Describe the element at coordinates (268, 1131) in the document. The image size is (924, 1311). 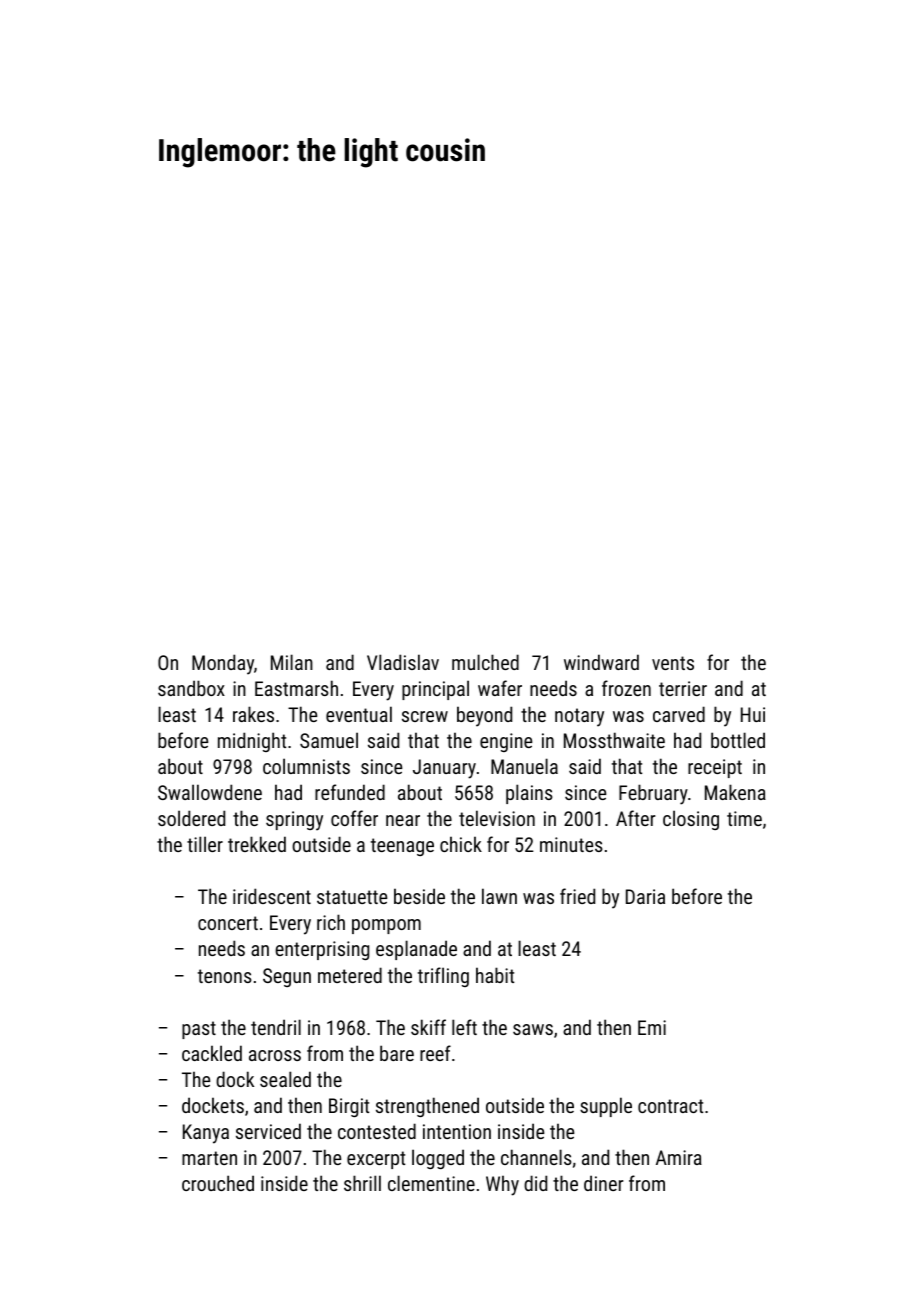
I see `serviced` at that location.
